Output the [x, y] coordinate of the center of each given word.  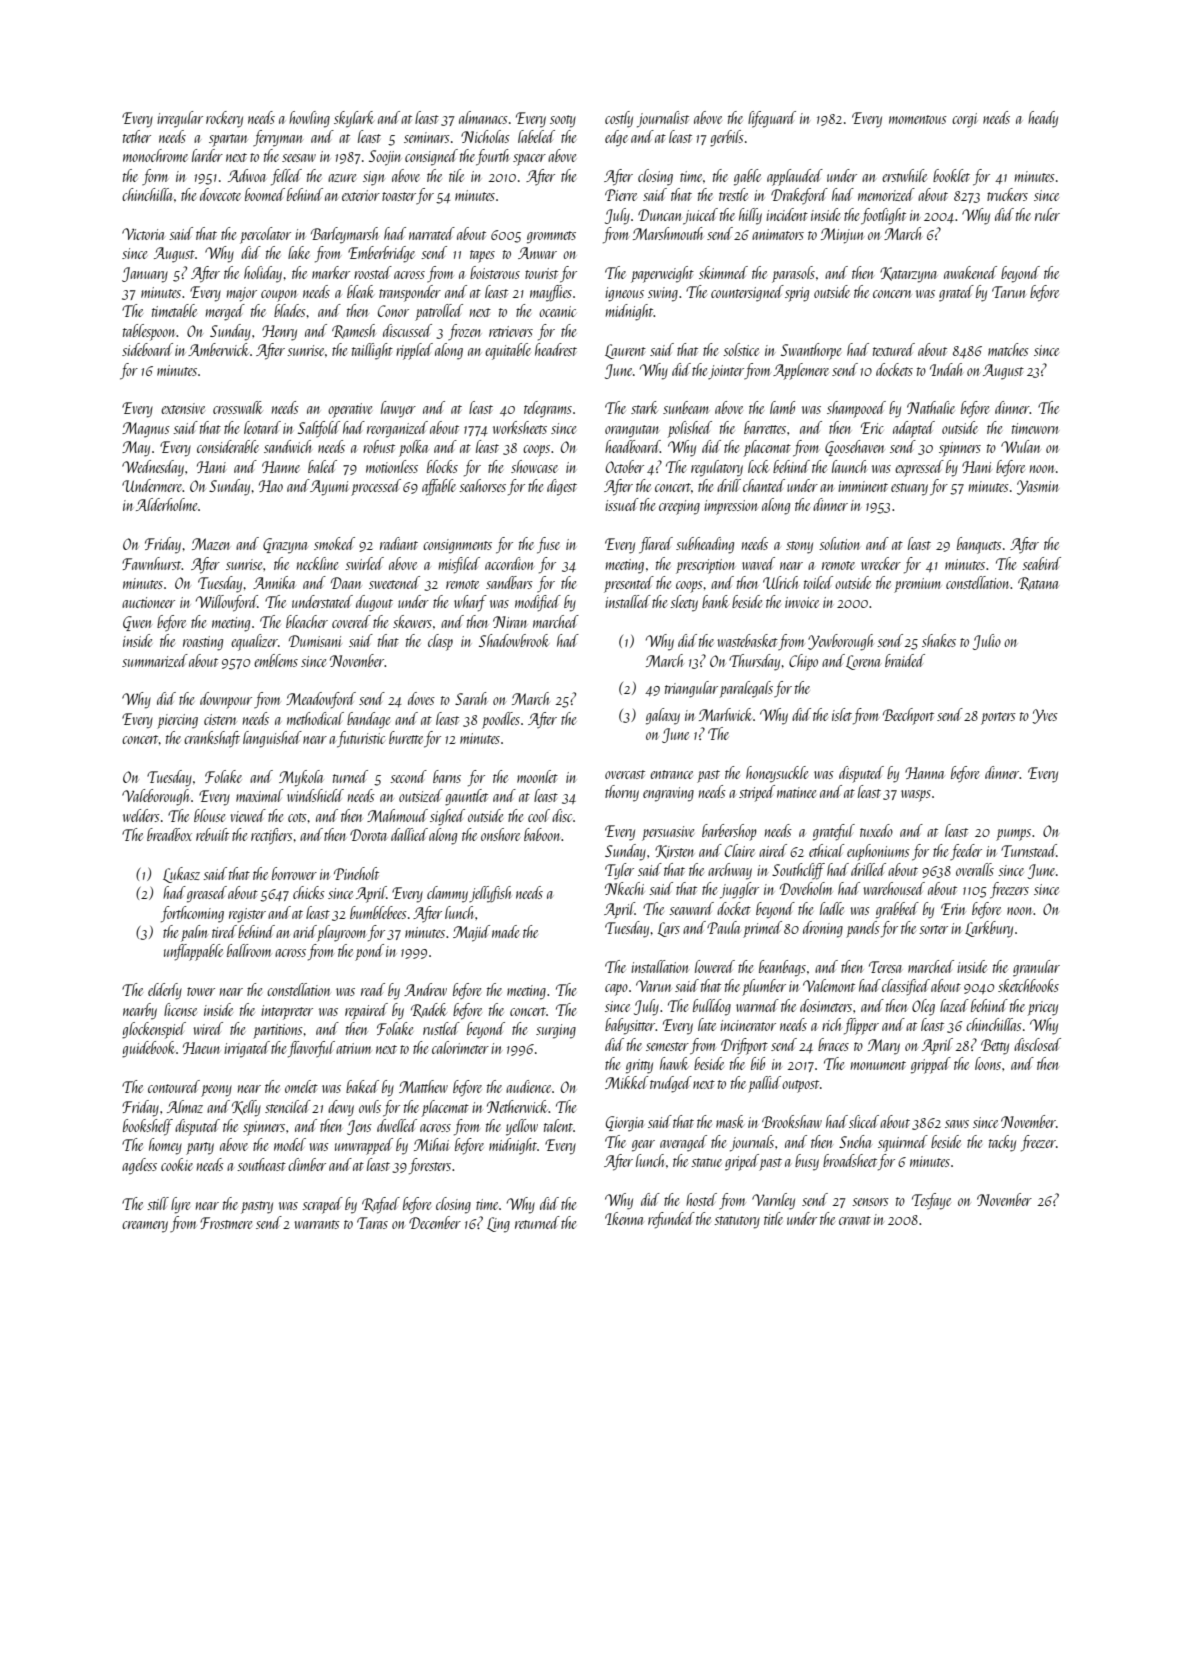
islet [842, 714]
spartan [228, 140]
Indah [946, 369]
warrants [317, 1224]
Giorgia [625, 1124]
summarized [155, 660]
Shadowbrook [514, 640]
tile [456, 175]
